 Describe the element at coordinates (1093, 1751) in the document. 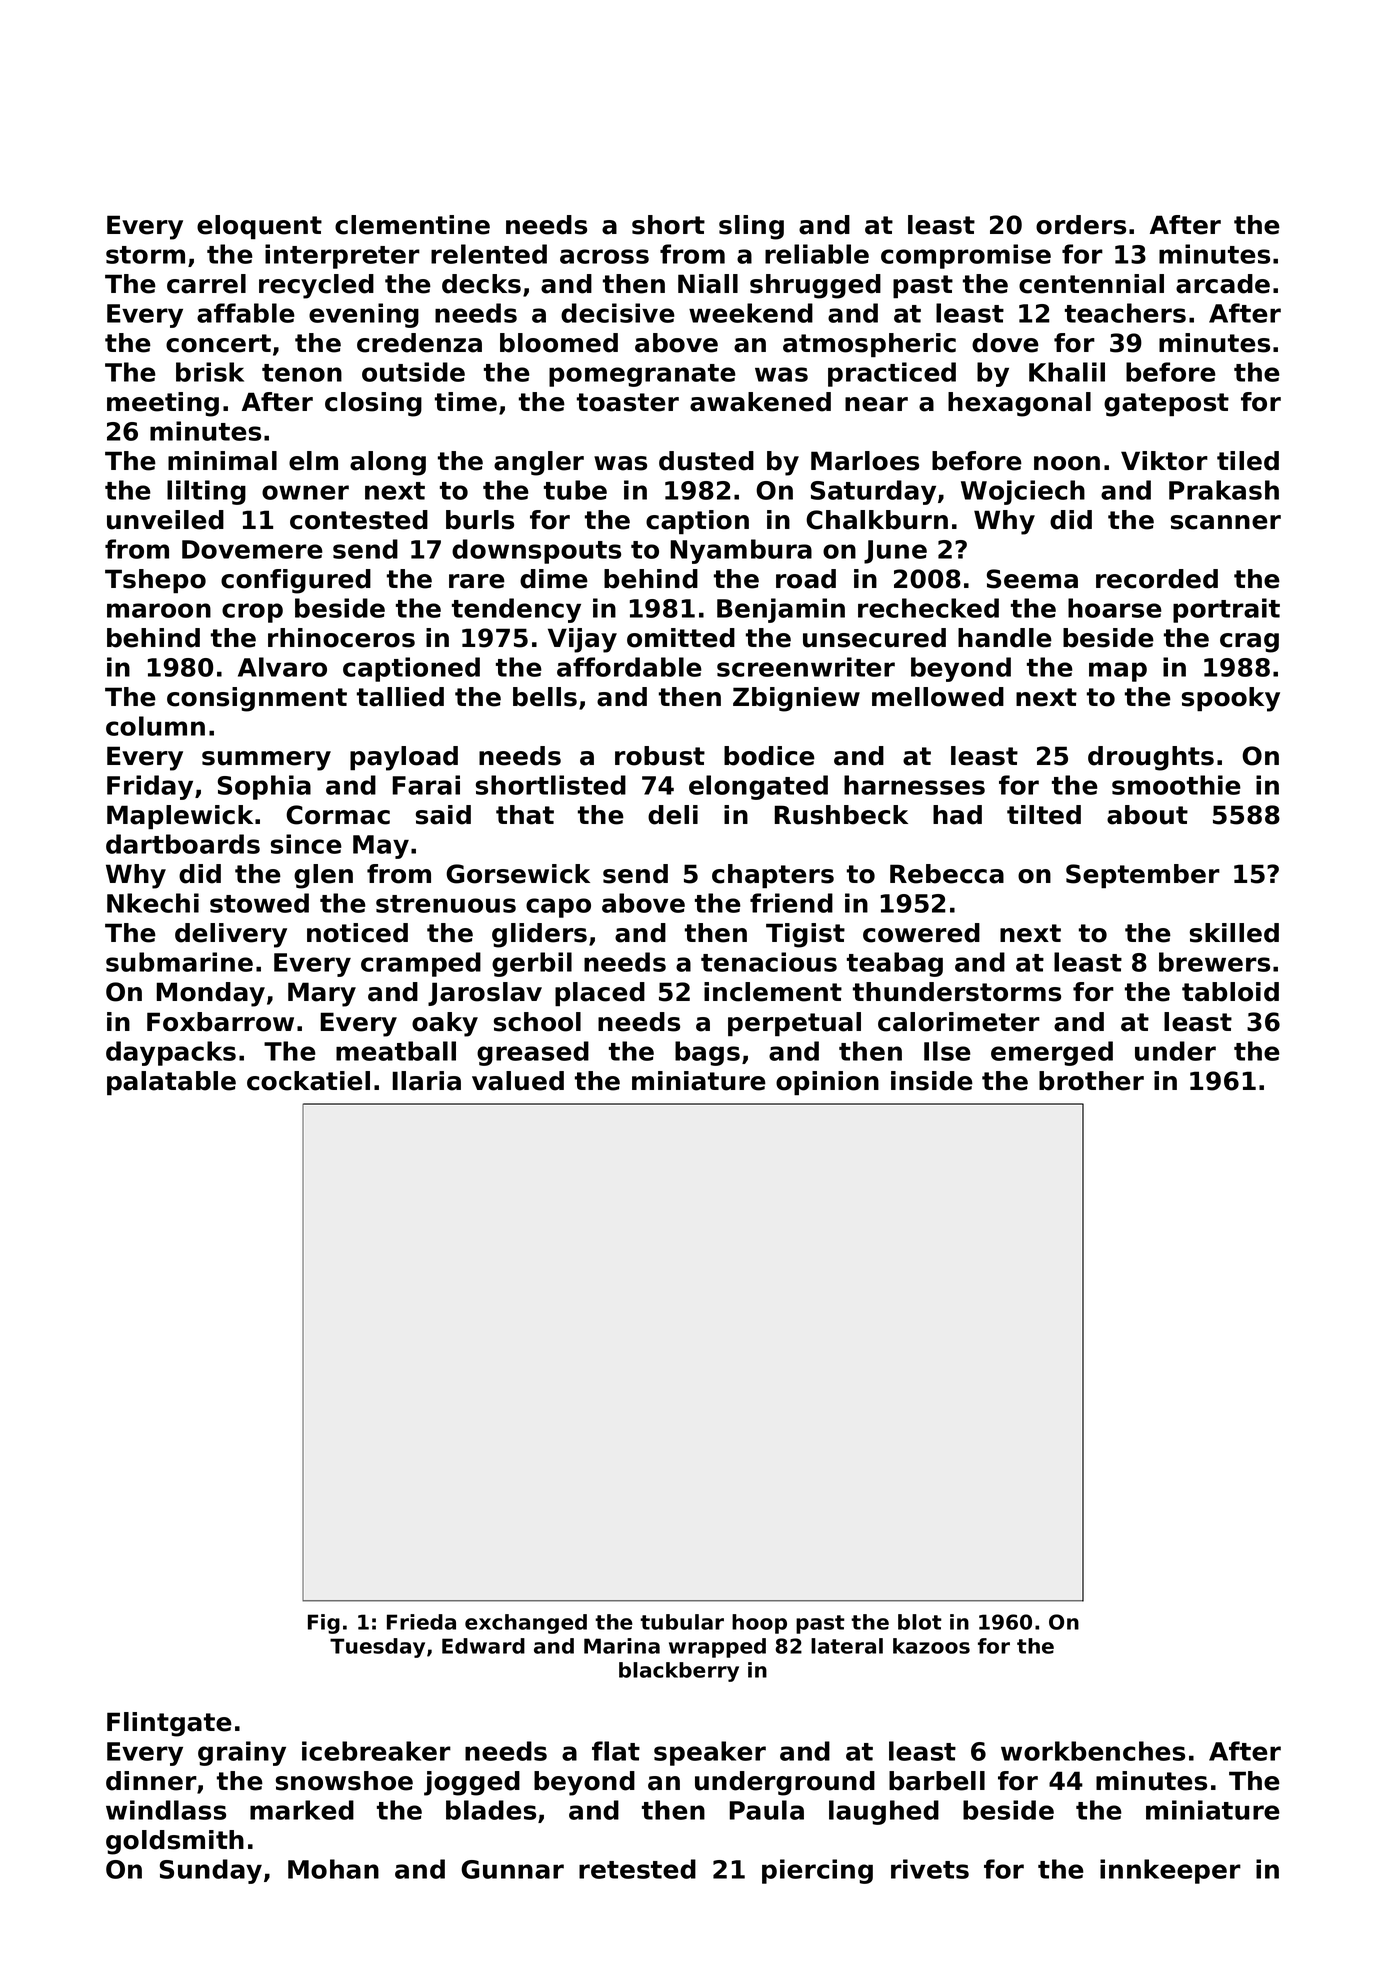

I see `workbenches` at that location.
